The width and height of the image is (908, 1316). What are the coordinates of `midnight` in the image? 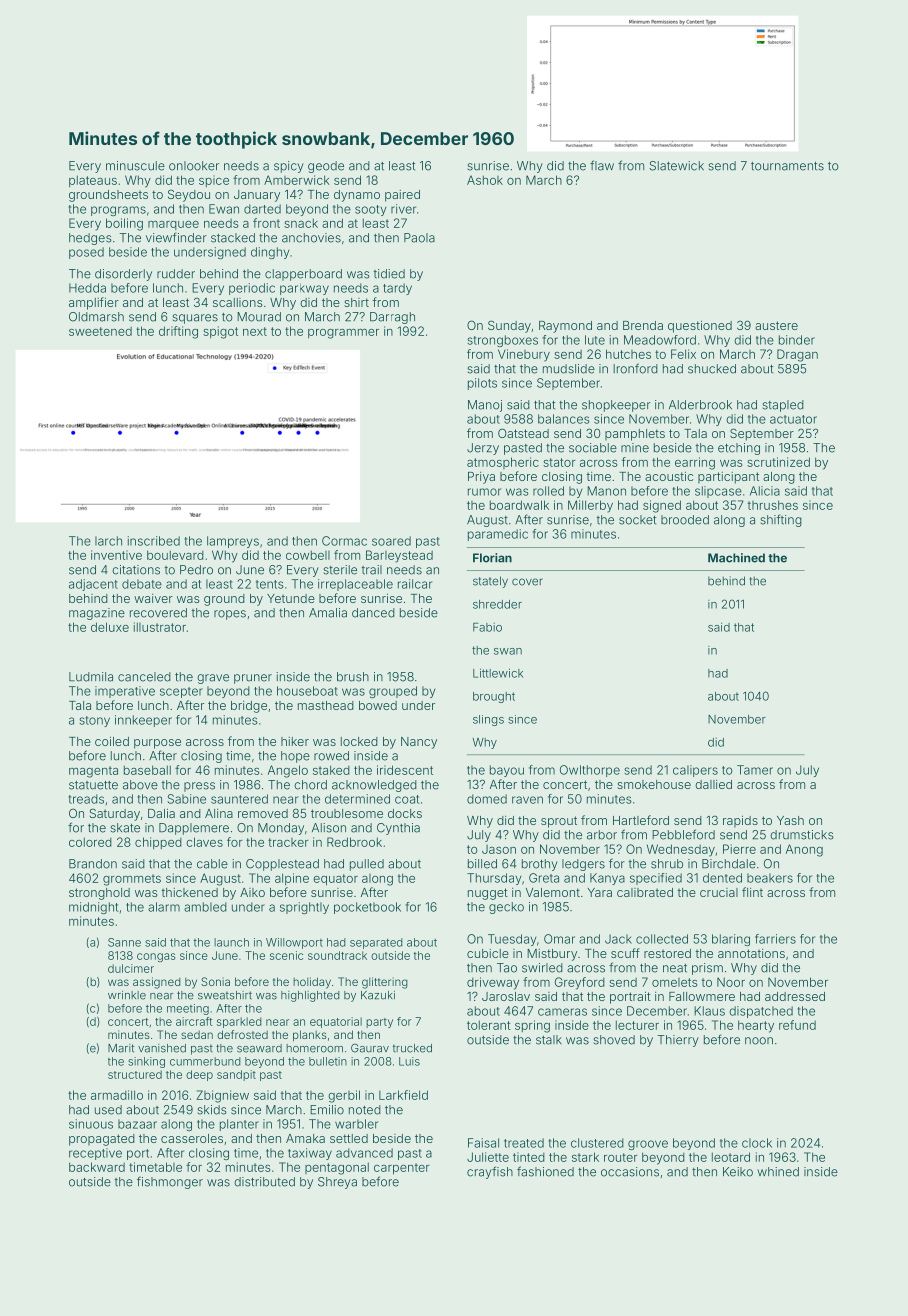 It's located at (93, 908).
